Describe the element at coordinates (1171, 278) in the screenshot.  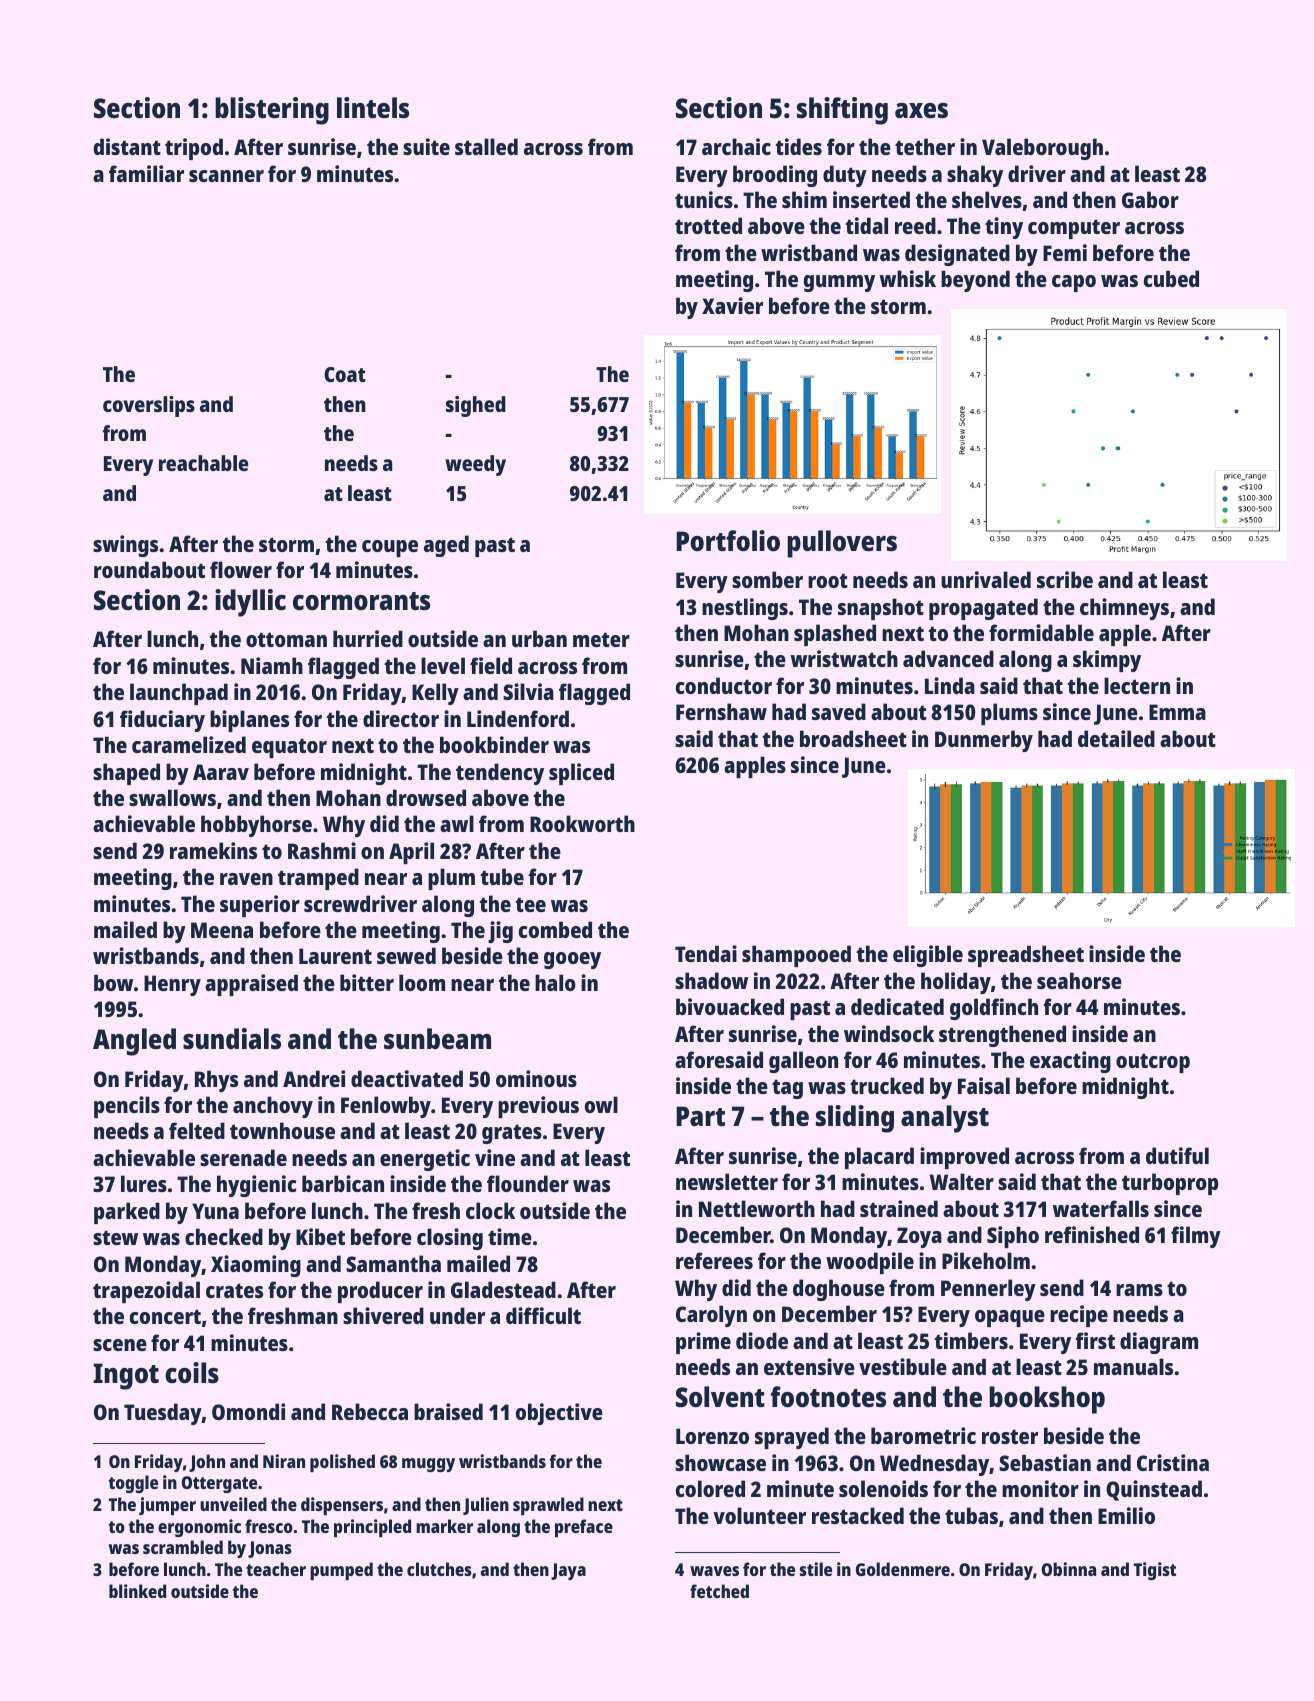
I see `cubed` at that location.
